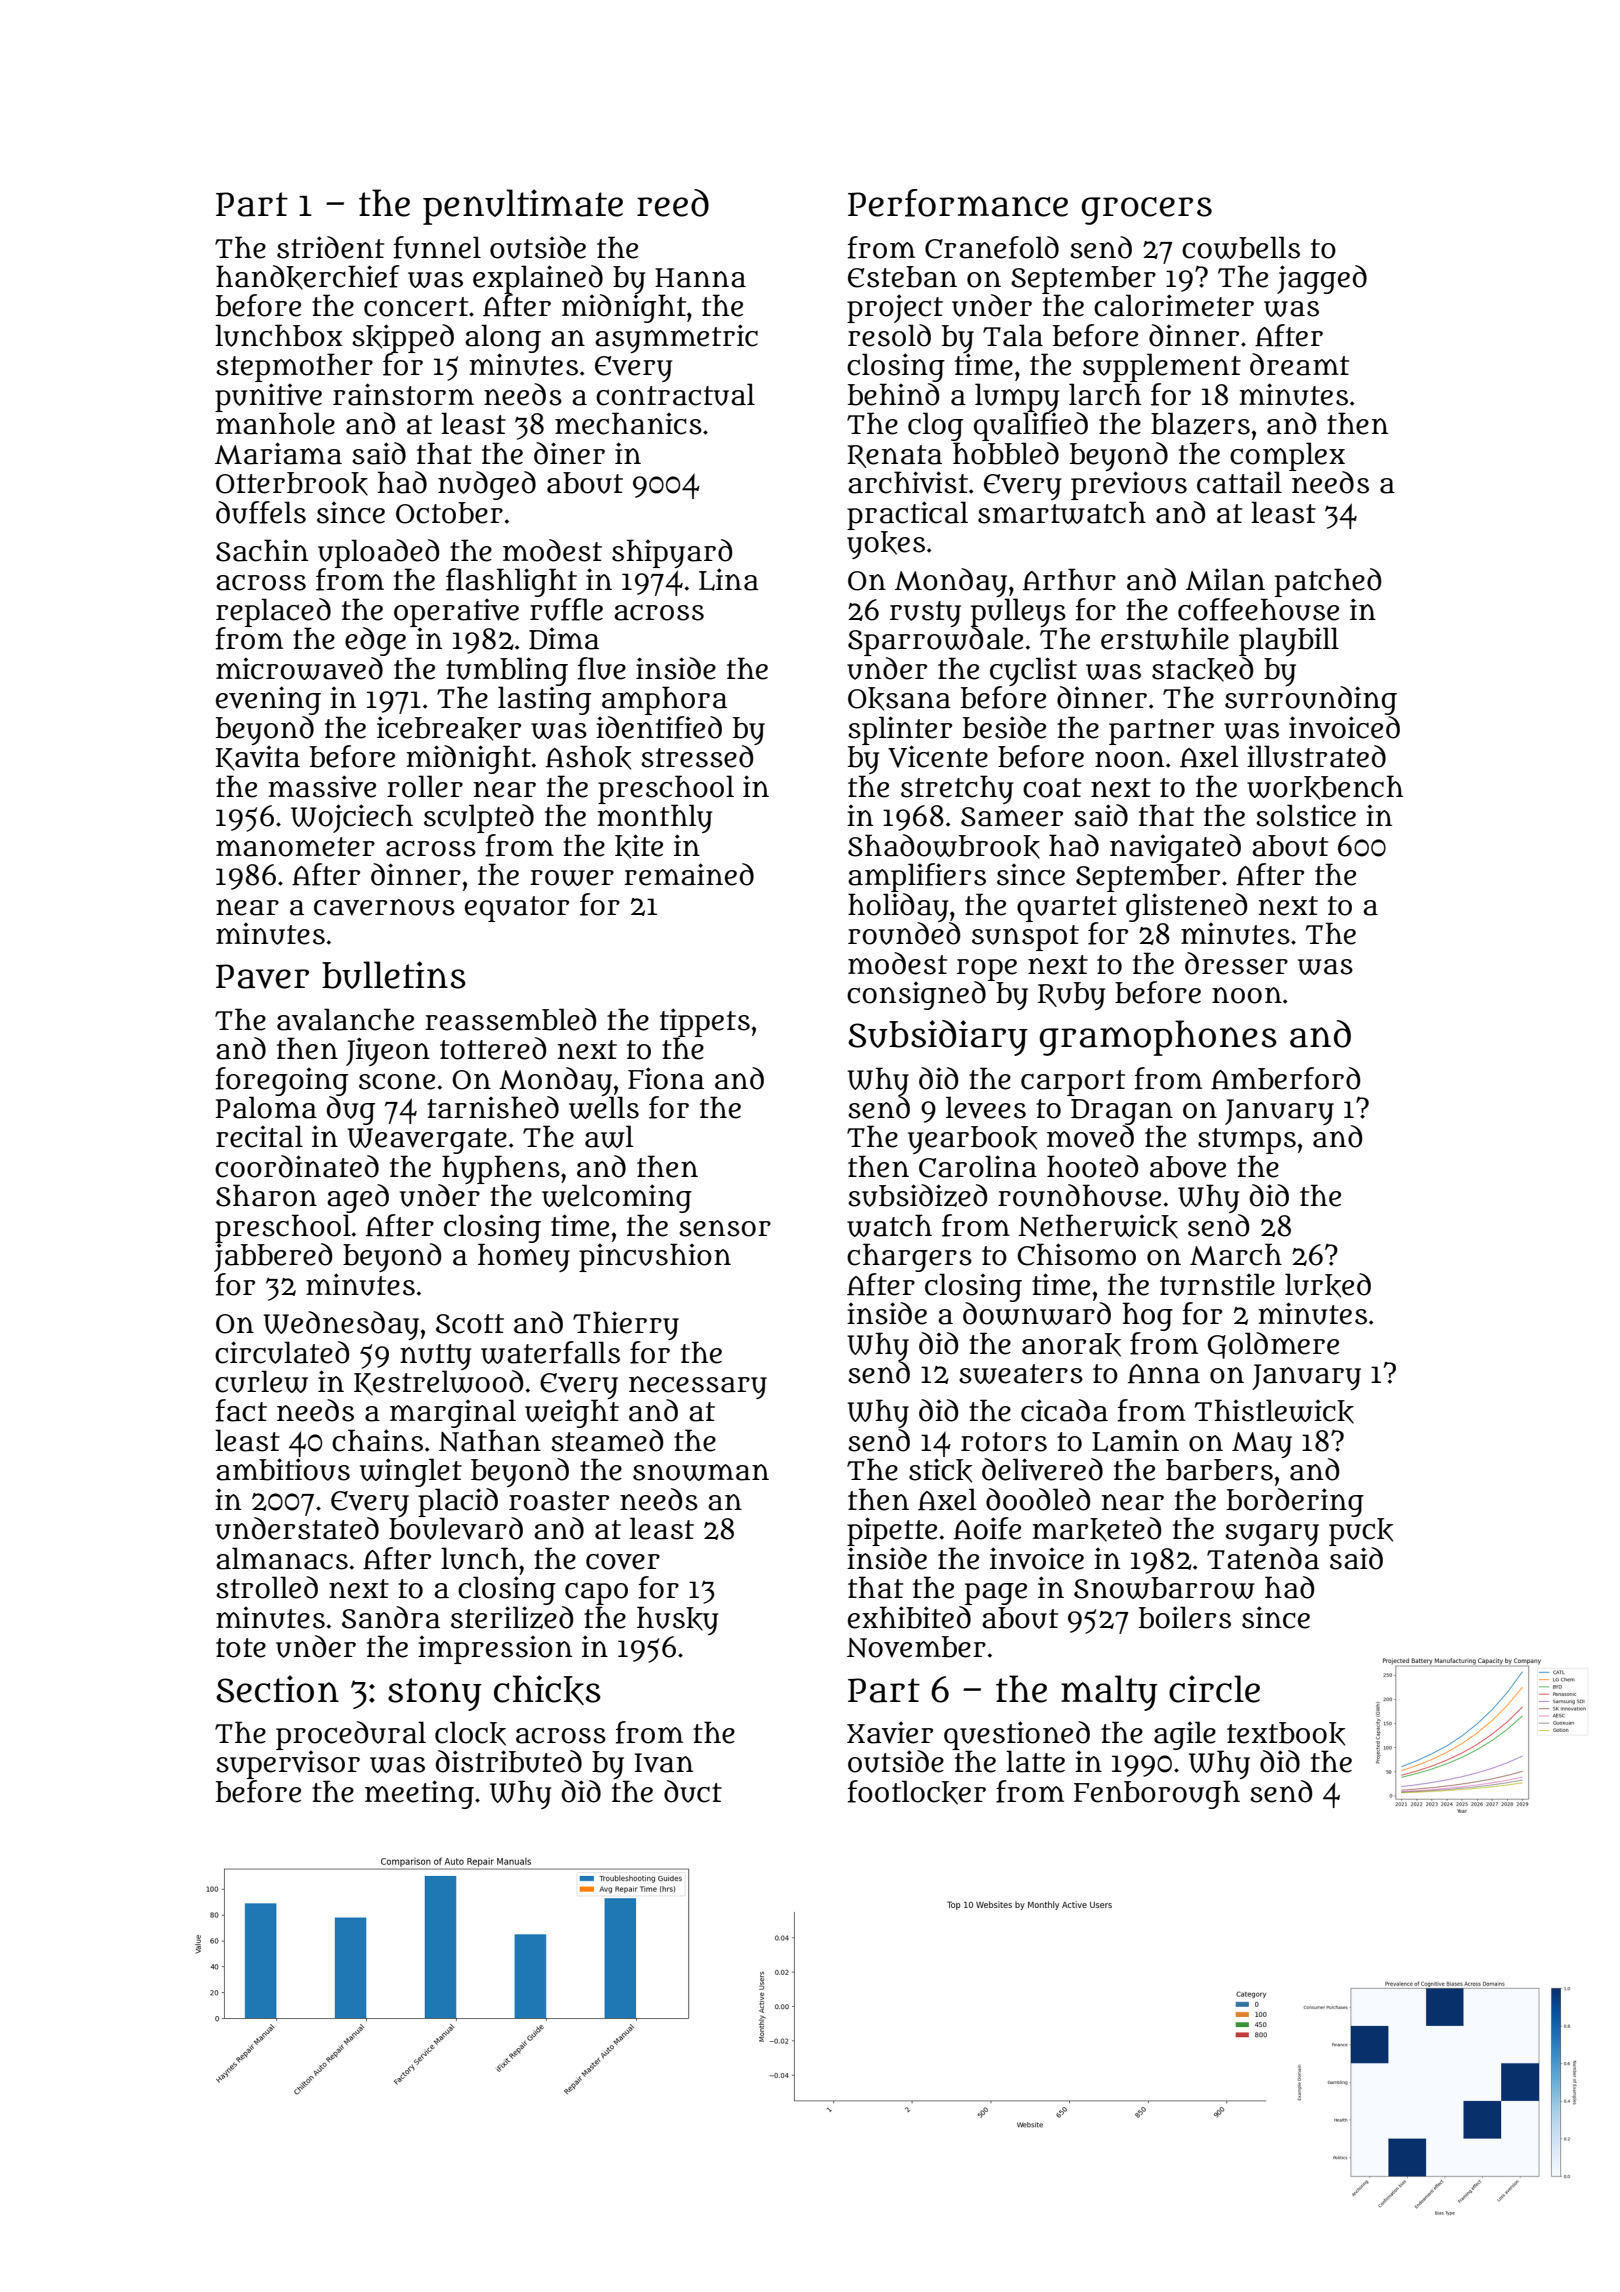 This screenshot has height=2292, width=1620. Describe the element at coordinates (266, 1107) in the screenshot. I see `Paloma` at that location.
